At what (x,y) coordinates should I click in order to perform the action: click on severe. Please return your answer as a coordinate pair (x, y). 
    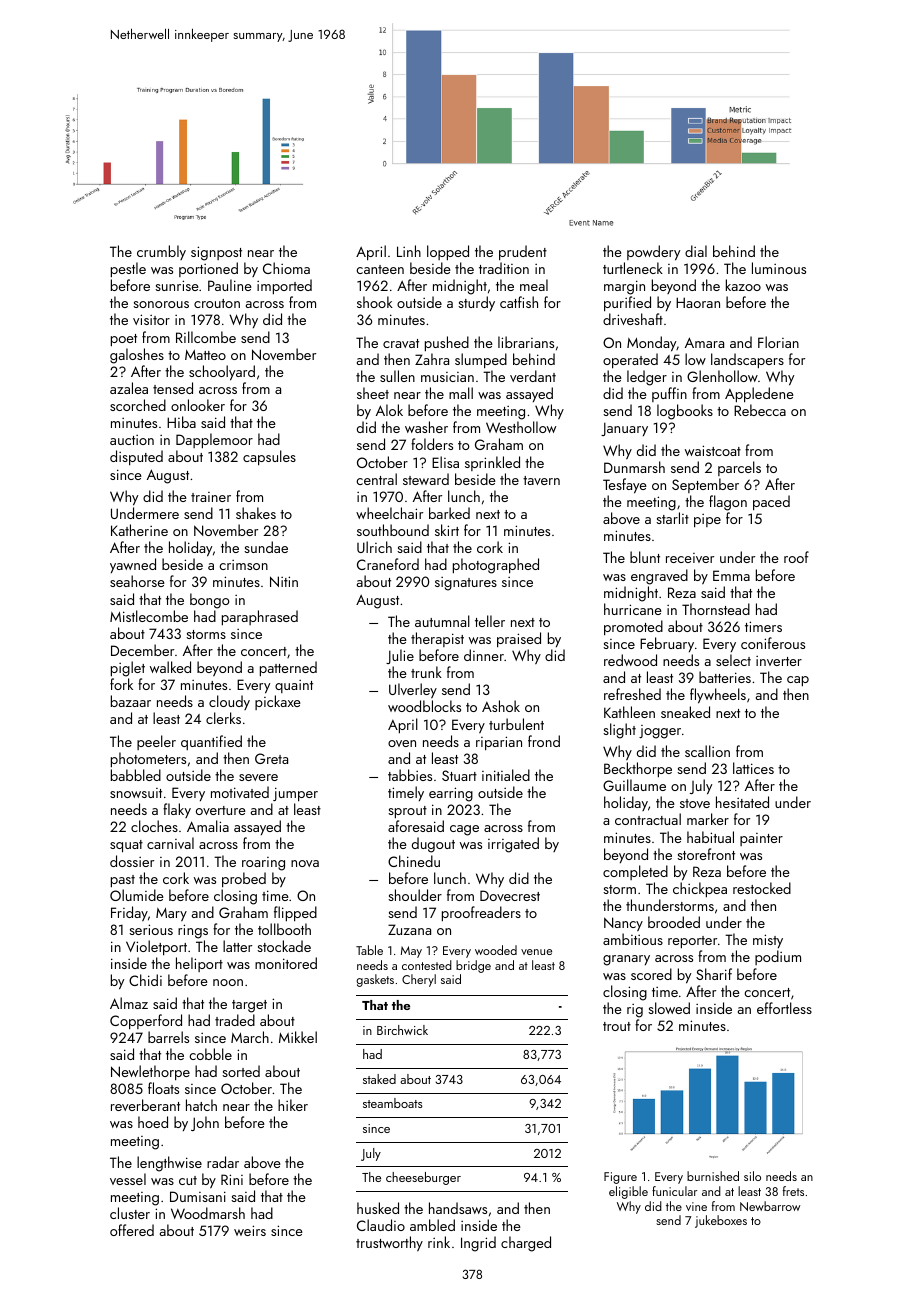
    Looking at the image, I should click on (258, 777).
